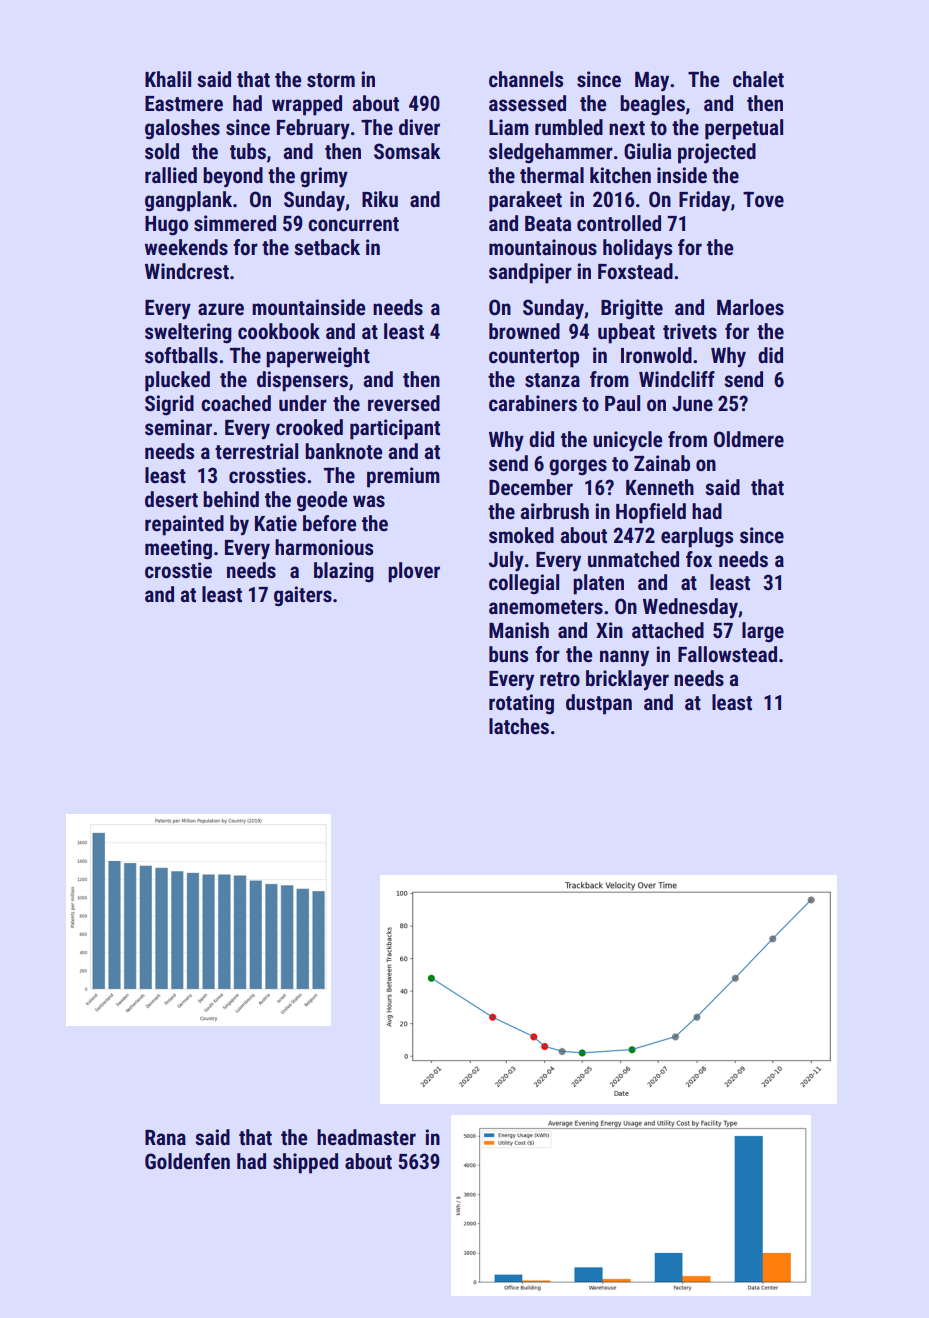 Image resolution: width=929 pixels, height=1318 pixels. I want to click on Eastmere, so click(184, 104).
